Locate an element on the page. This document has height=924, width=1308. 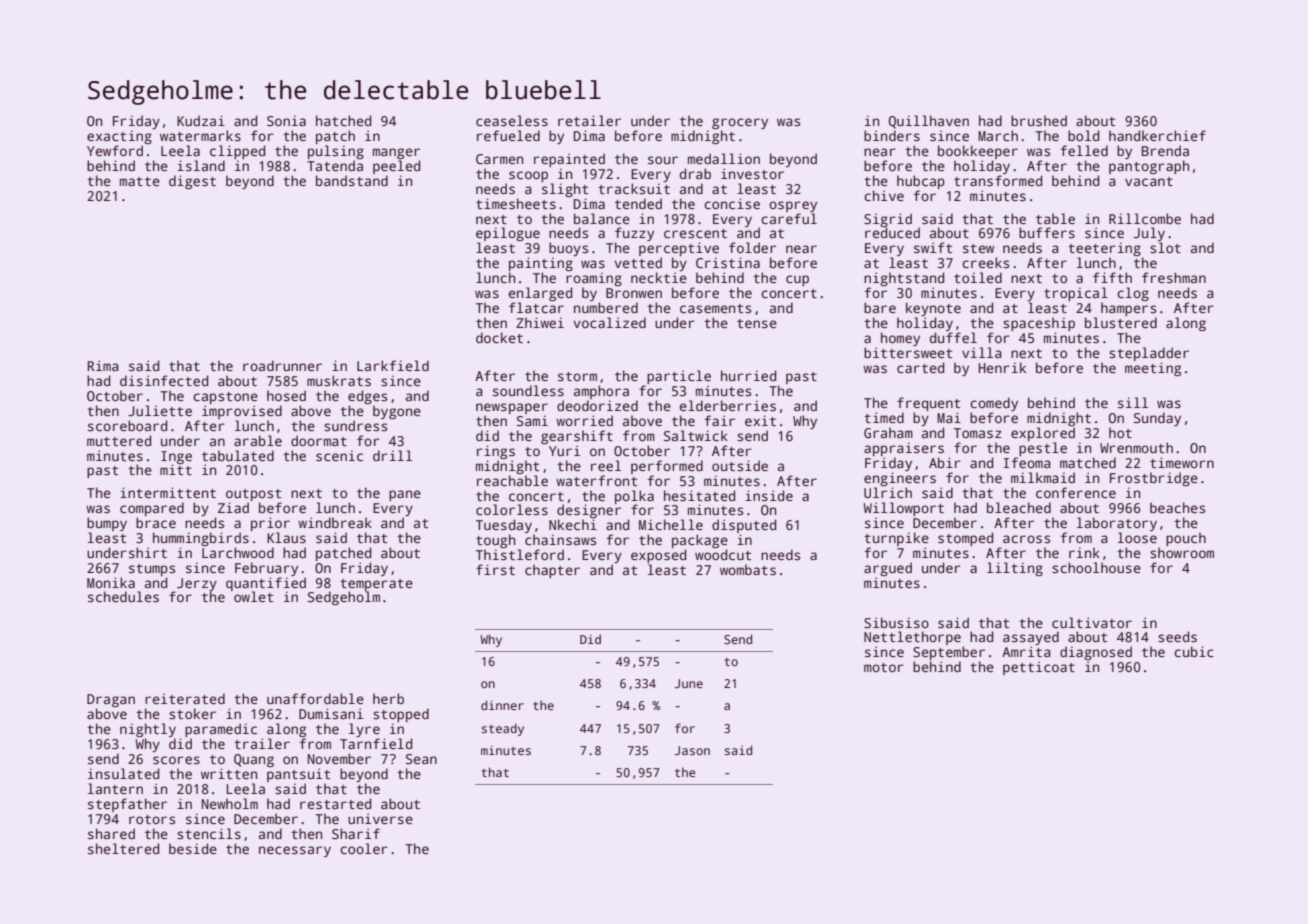
brushed is located at coordinates (1039, 120).
